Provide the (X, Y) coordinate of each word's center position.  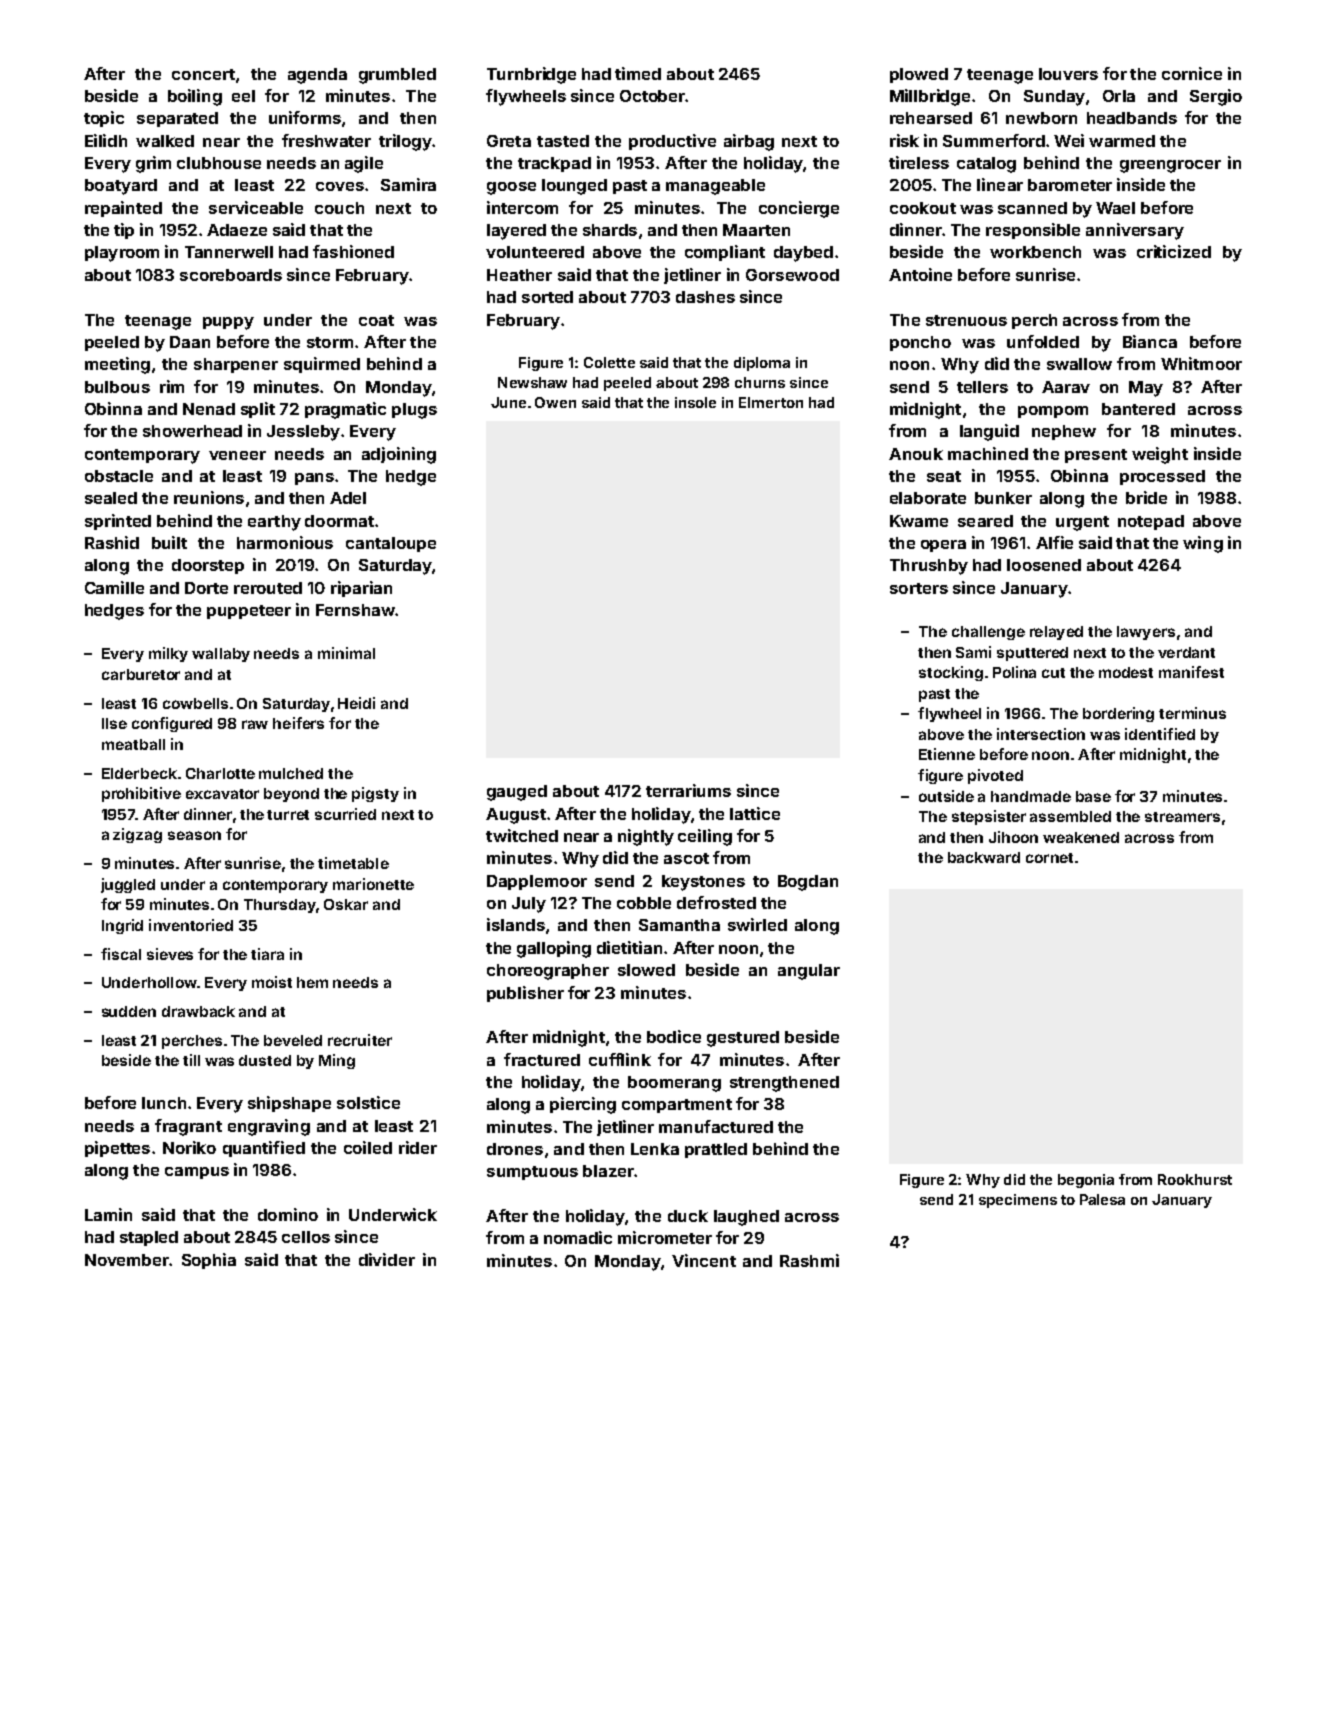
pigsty (375, 794)
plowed (919, 75)
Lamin (108, 1214)
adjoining (399, 455)
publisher (525, 994)
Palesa (1102, 1199)
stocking (951, 673)
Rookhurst (1195, 1179)
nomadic (578, 1237)
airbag (749, 142)
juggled (128, 885)
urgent (1082, 523)
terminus (1192, 713)
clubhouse (219, 163)
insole (695, 402)
